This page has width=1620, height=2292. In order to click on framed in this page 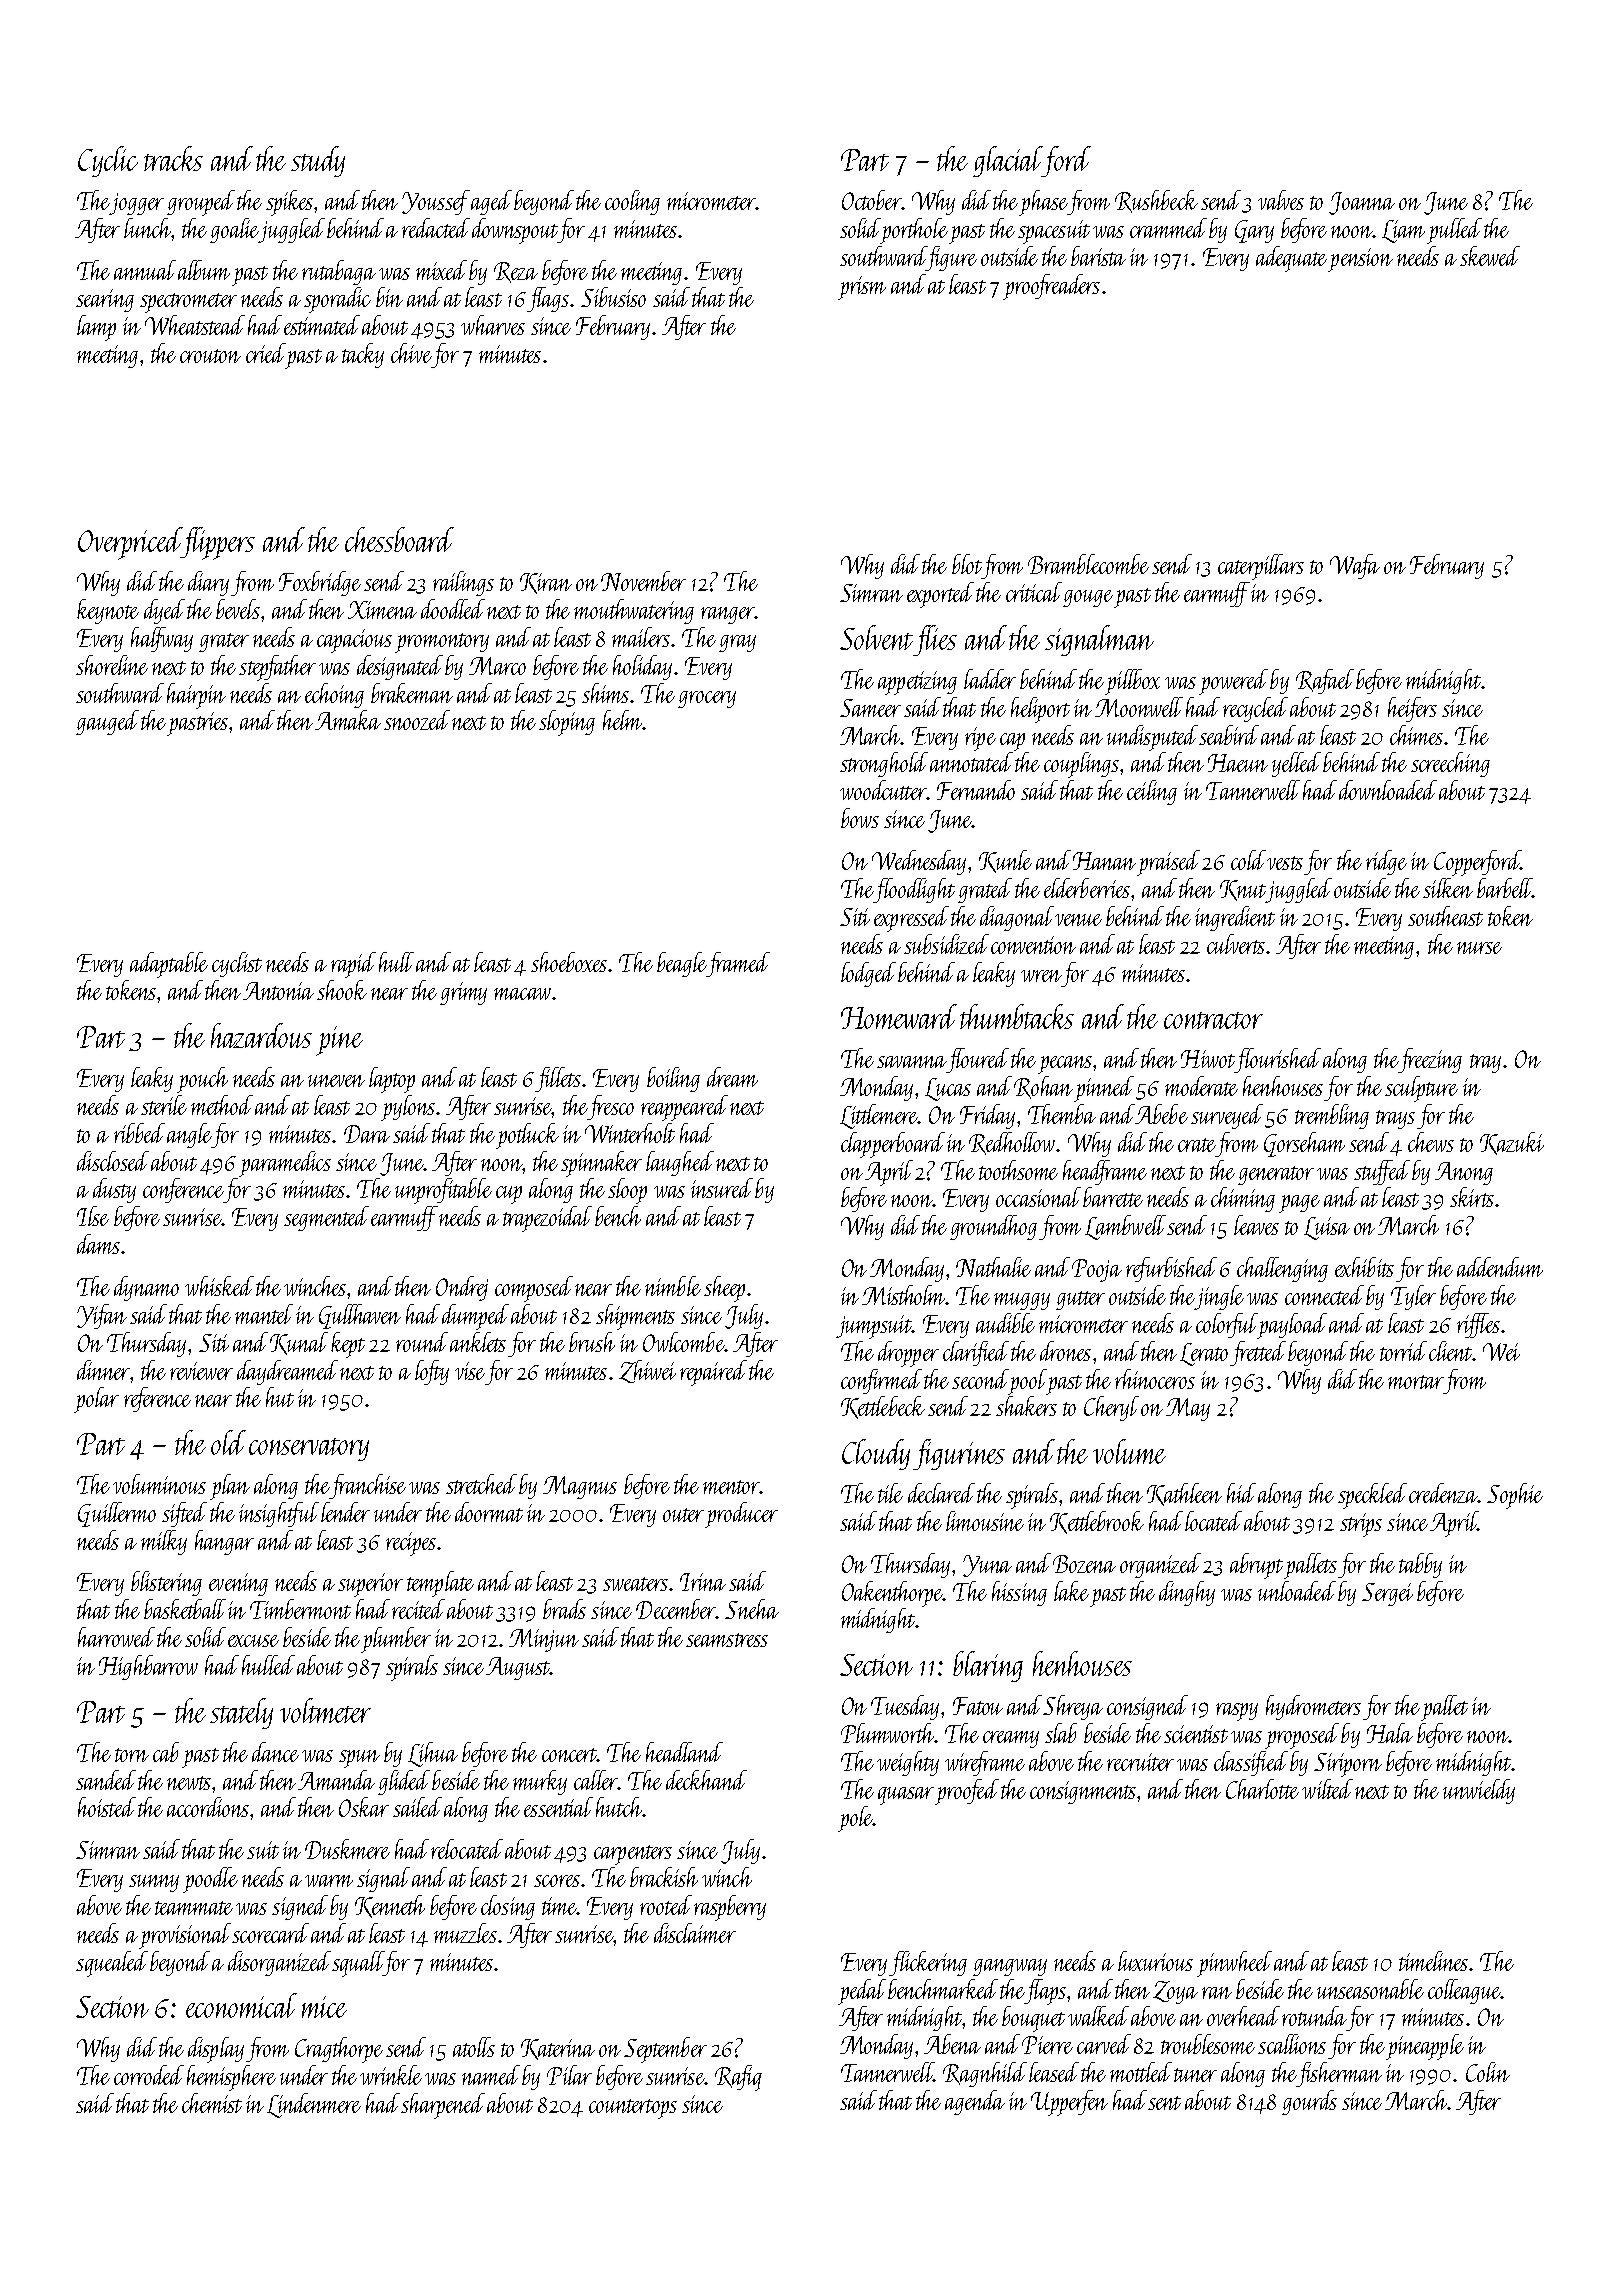, I will do `click(738, 964)`.
